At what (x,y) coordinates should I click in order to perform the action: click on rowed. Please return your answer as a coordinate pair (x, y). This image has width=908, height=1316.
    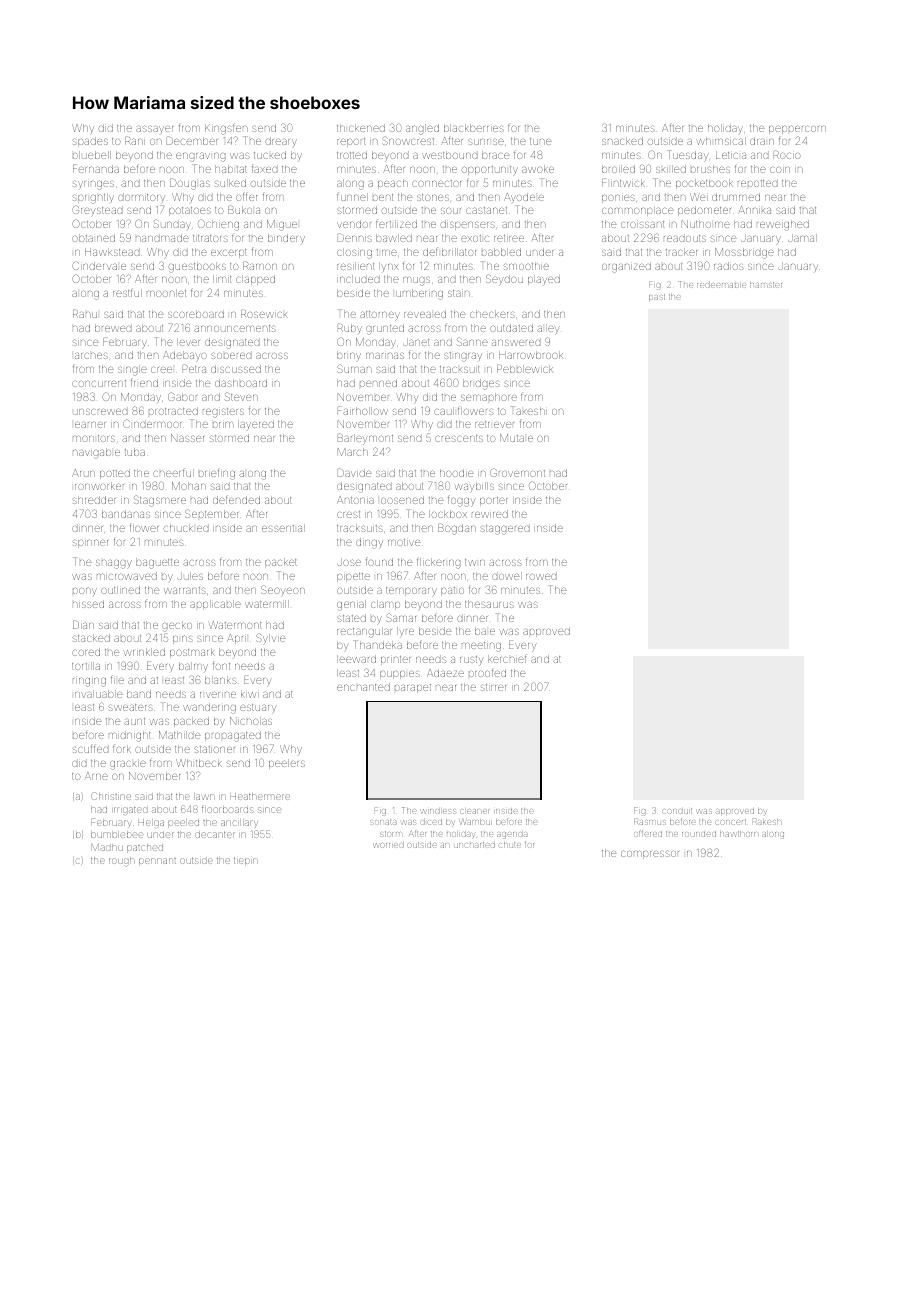
    Looking at the image, I should click on (541, 577).
